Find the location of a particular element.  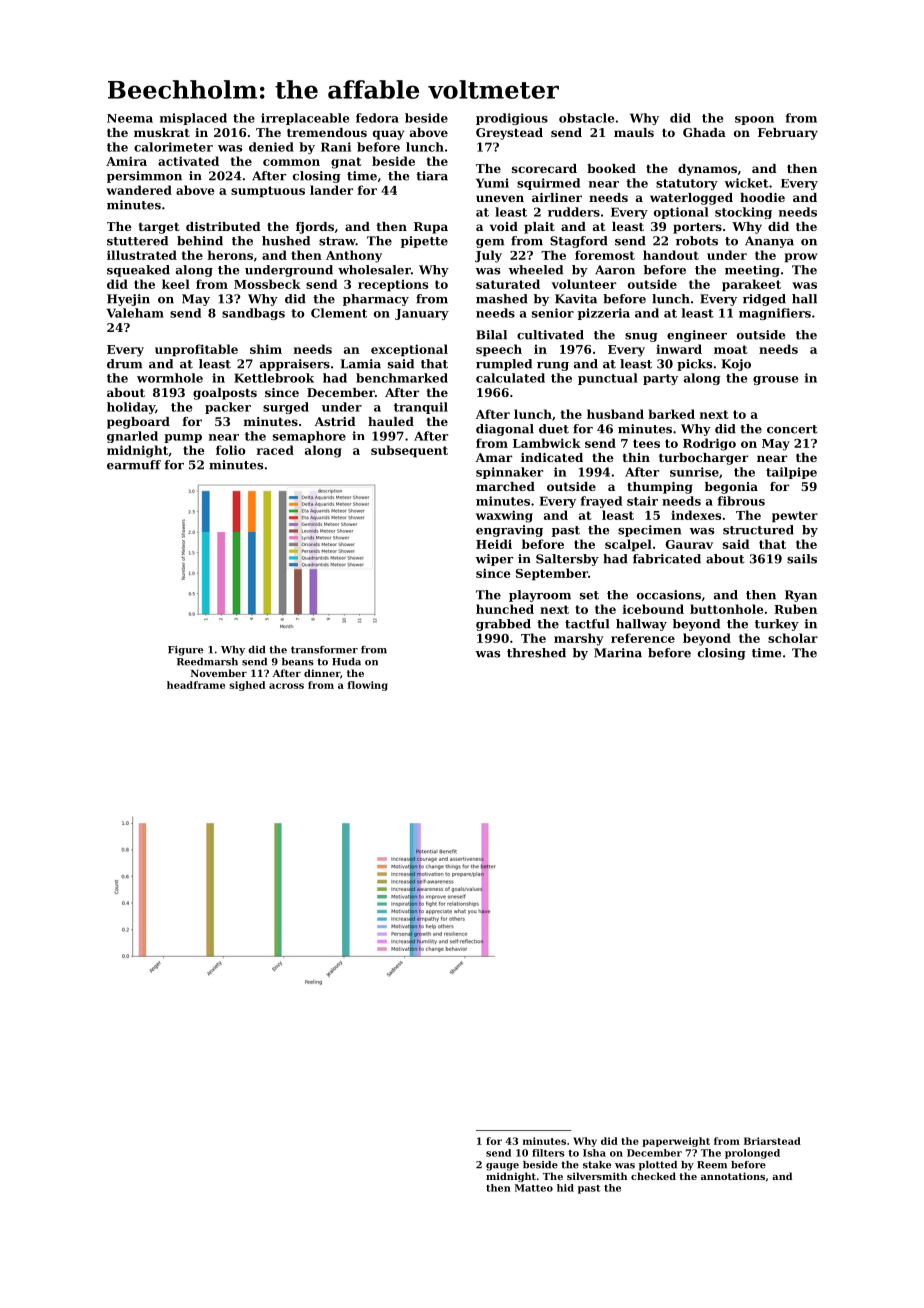

annotations is located at coordinates (733, 1176).
